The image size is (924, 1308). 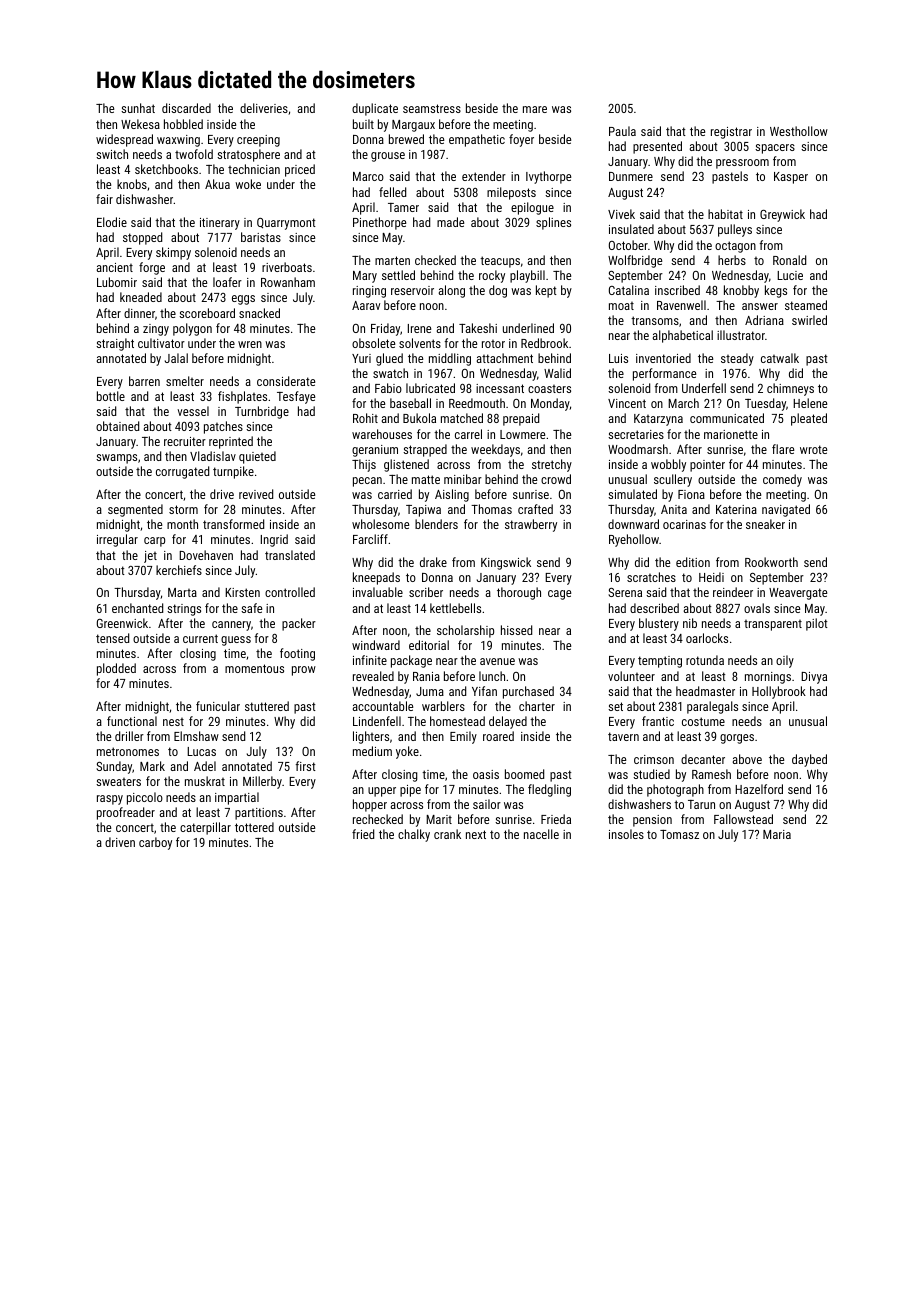 I want to click on Maria, so click(x=777, y=834).
